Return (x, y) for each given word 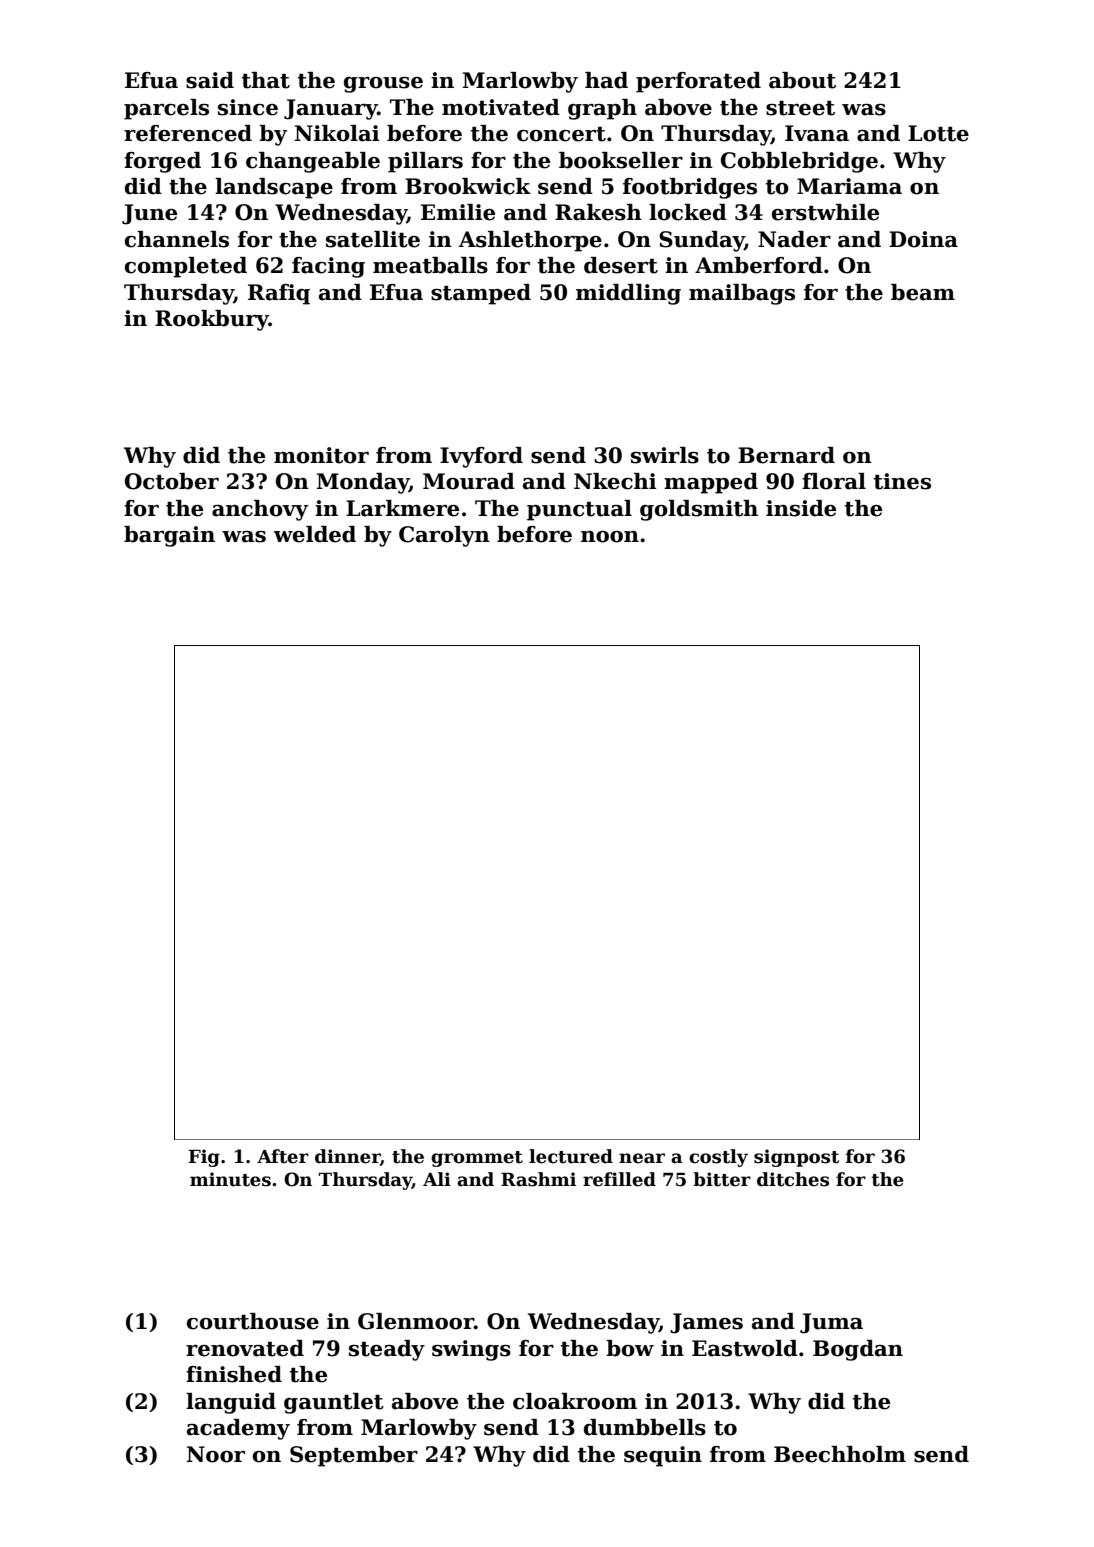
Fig (204, 1158)
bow (630, 1348)
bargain (169, 536)
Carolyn (444, 536)
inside (801, 508)
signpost (796, 1158)
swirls (665, 455)
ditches (793, 1179)
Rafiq (279, 294)
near (642, 1158)
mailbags (742, 294)
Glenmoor (416, 1321)
